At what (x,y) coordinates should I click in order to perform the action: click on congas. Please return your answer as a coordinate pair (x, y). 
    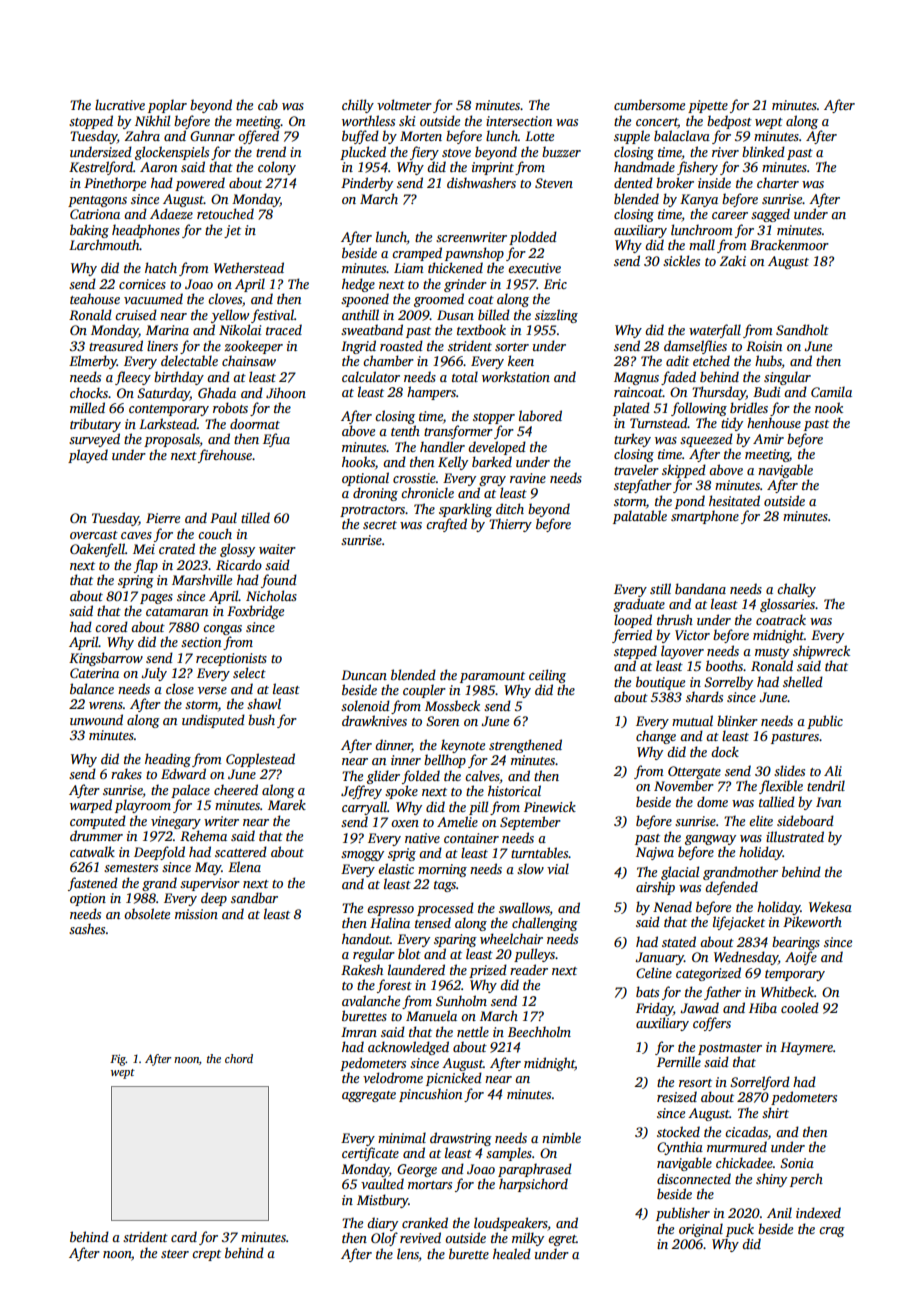
    Looking at the image, I should click on (222, 630).
